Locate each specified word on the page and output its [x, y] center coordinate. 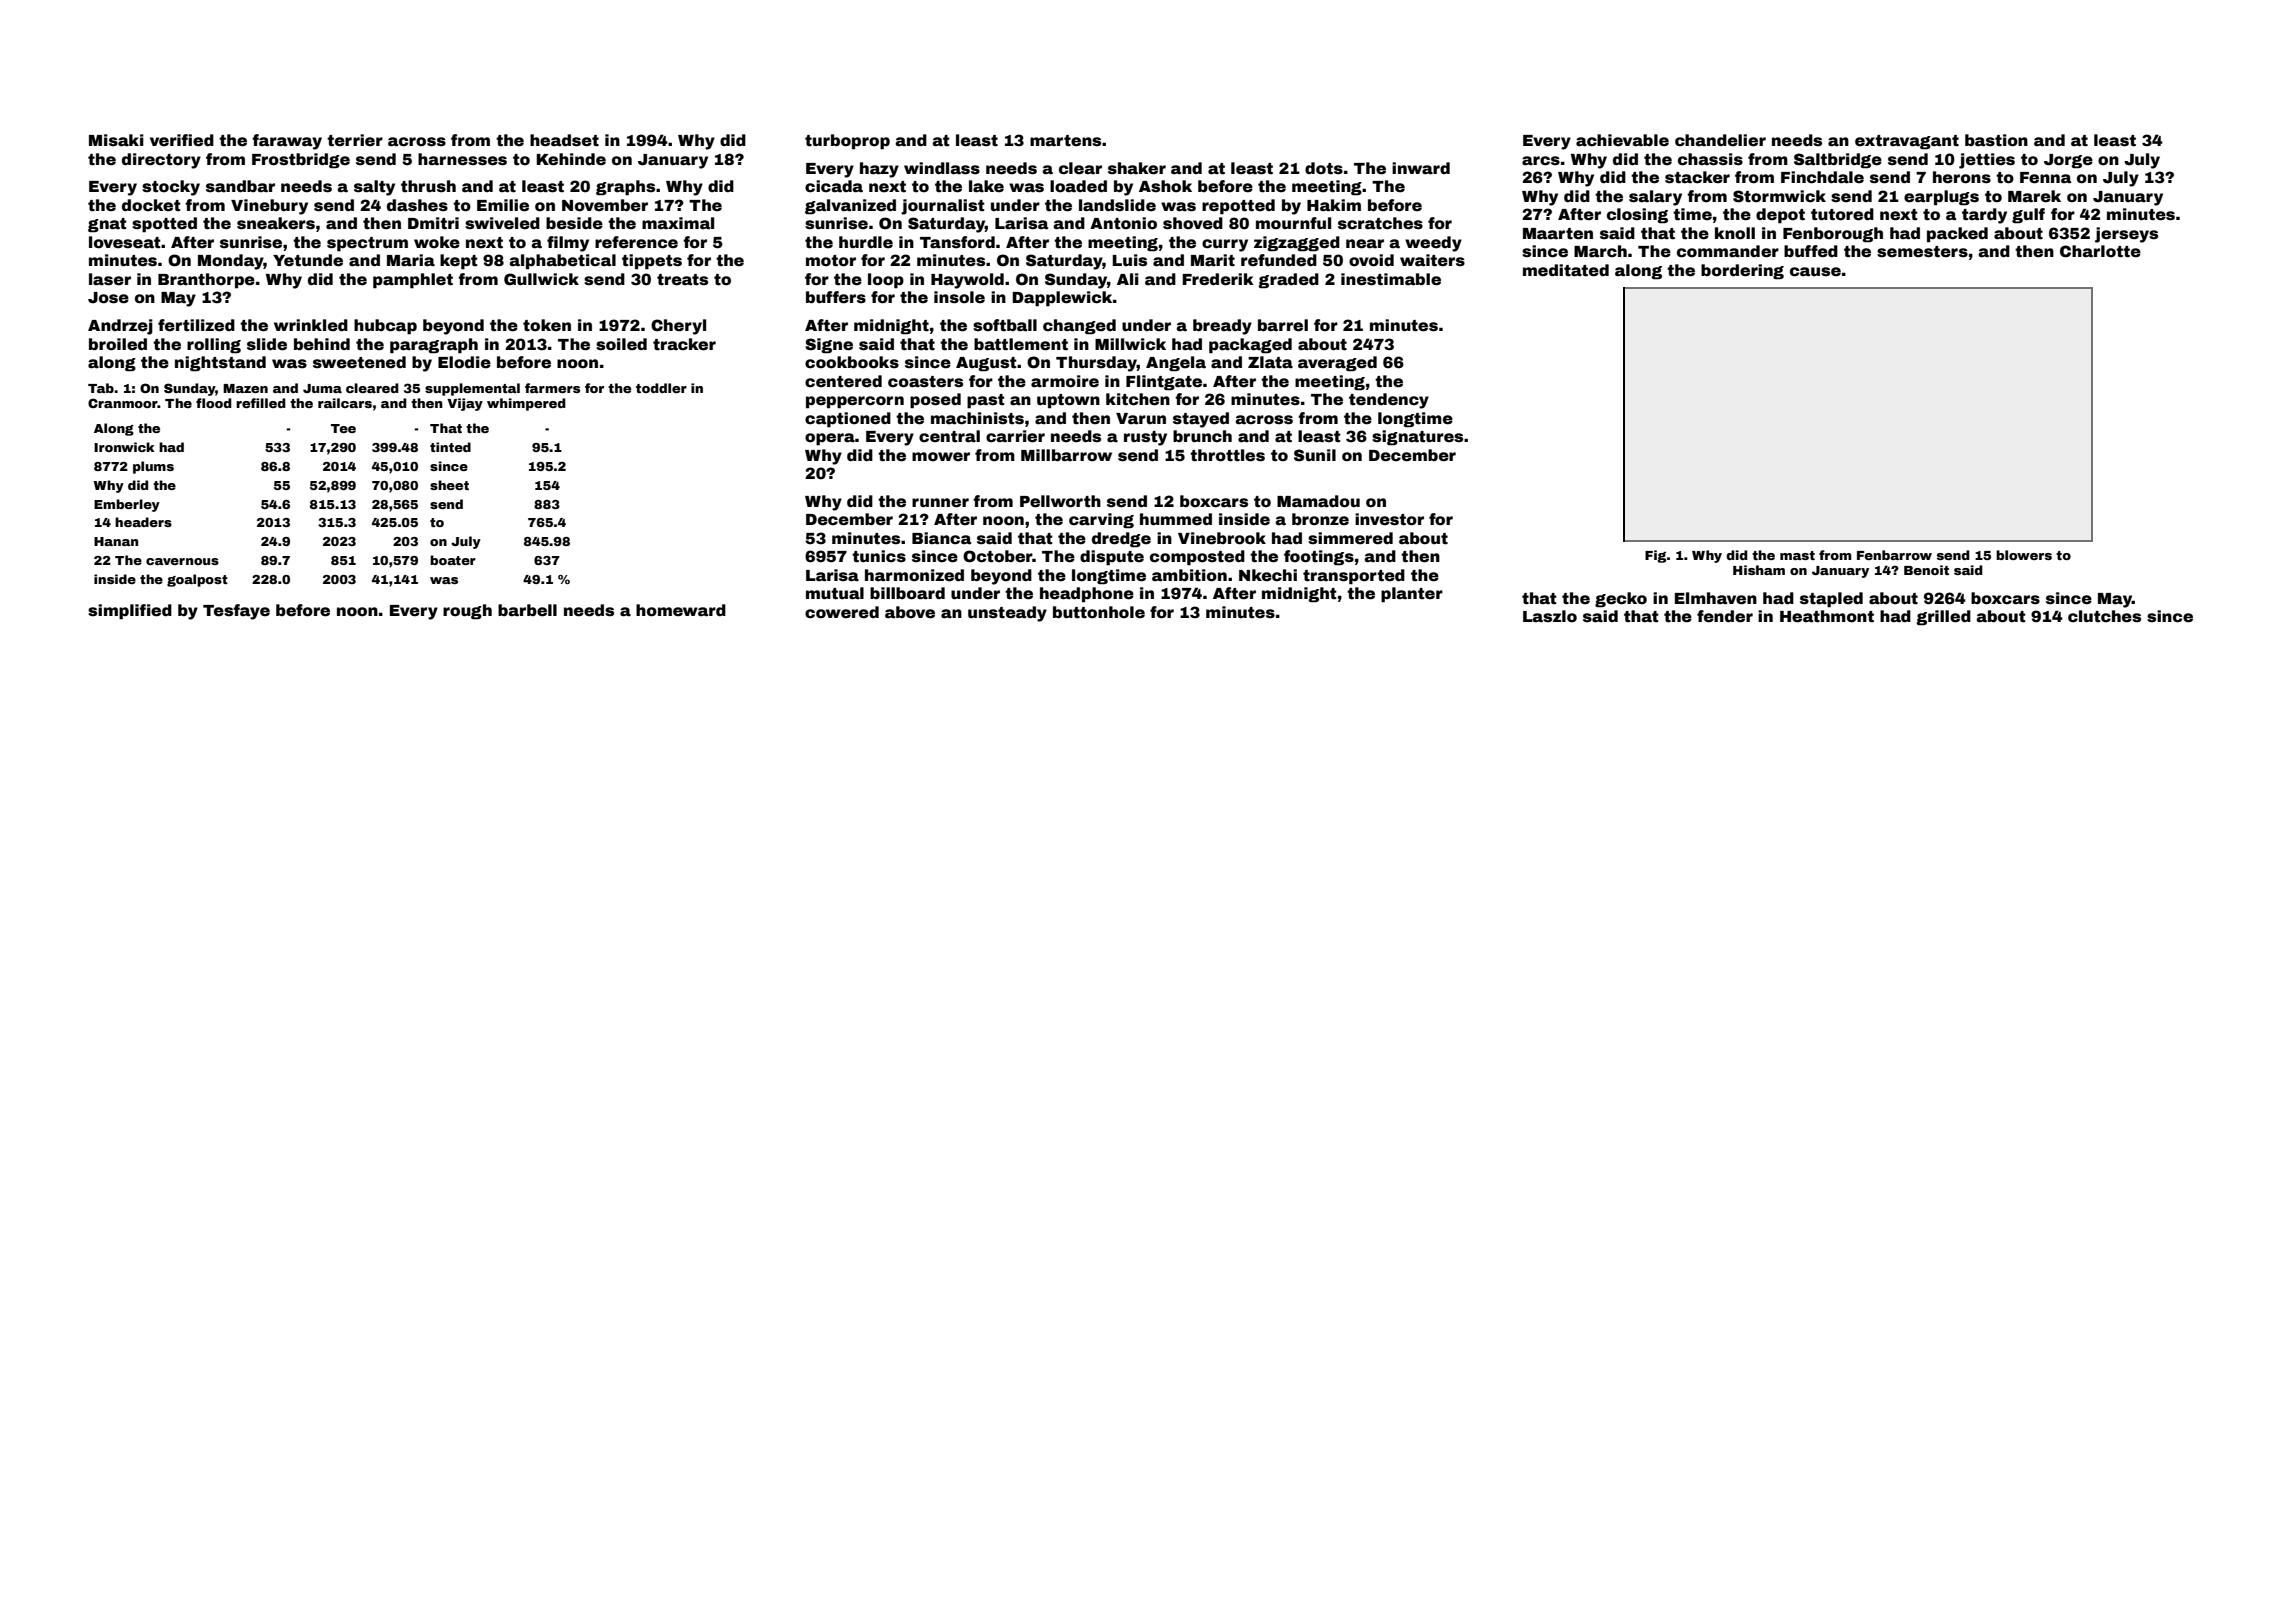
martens [1065, 141]
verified [182, 140]
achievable [1622, 140]
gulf [2028, 216]
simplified [130, 612]
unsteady [1007, 614]
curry [1225, 245]
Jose [108, 298]
